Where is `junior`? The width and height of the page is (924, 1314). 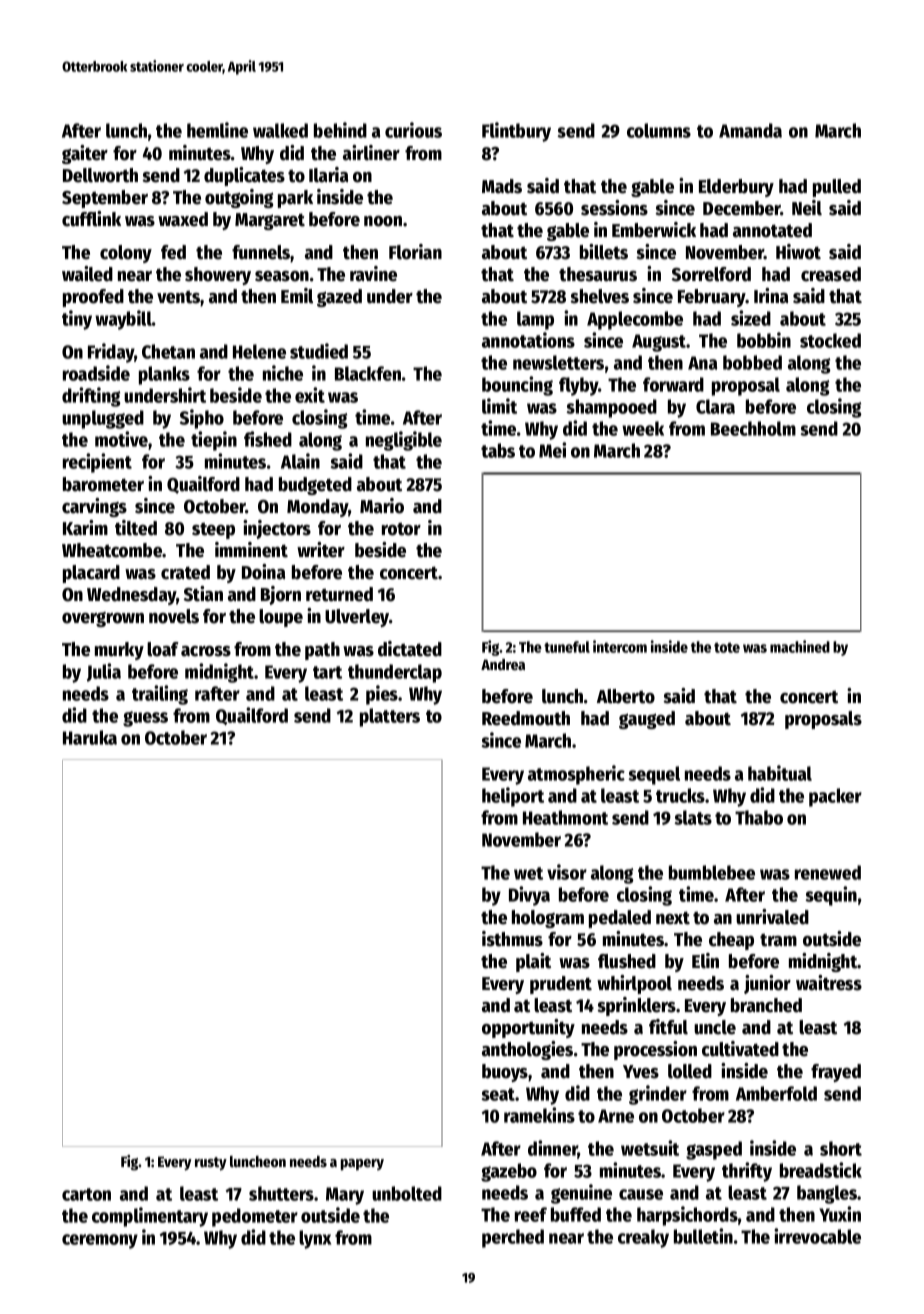 junior is located at coordinates (767, 984).
